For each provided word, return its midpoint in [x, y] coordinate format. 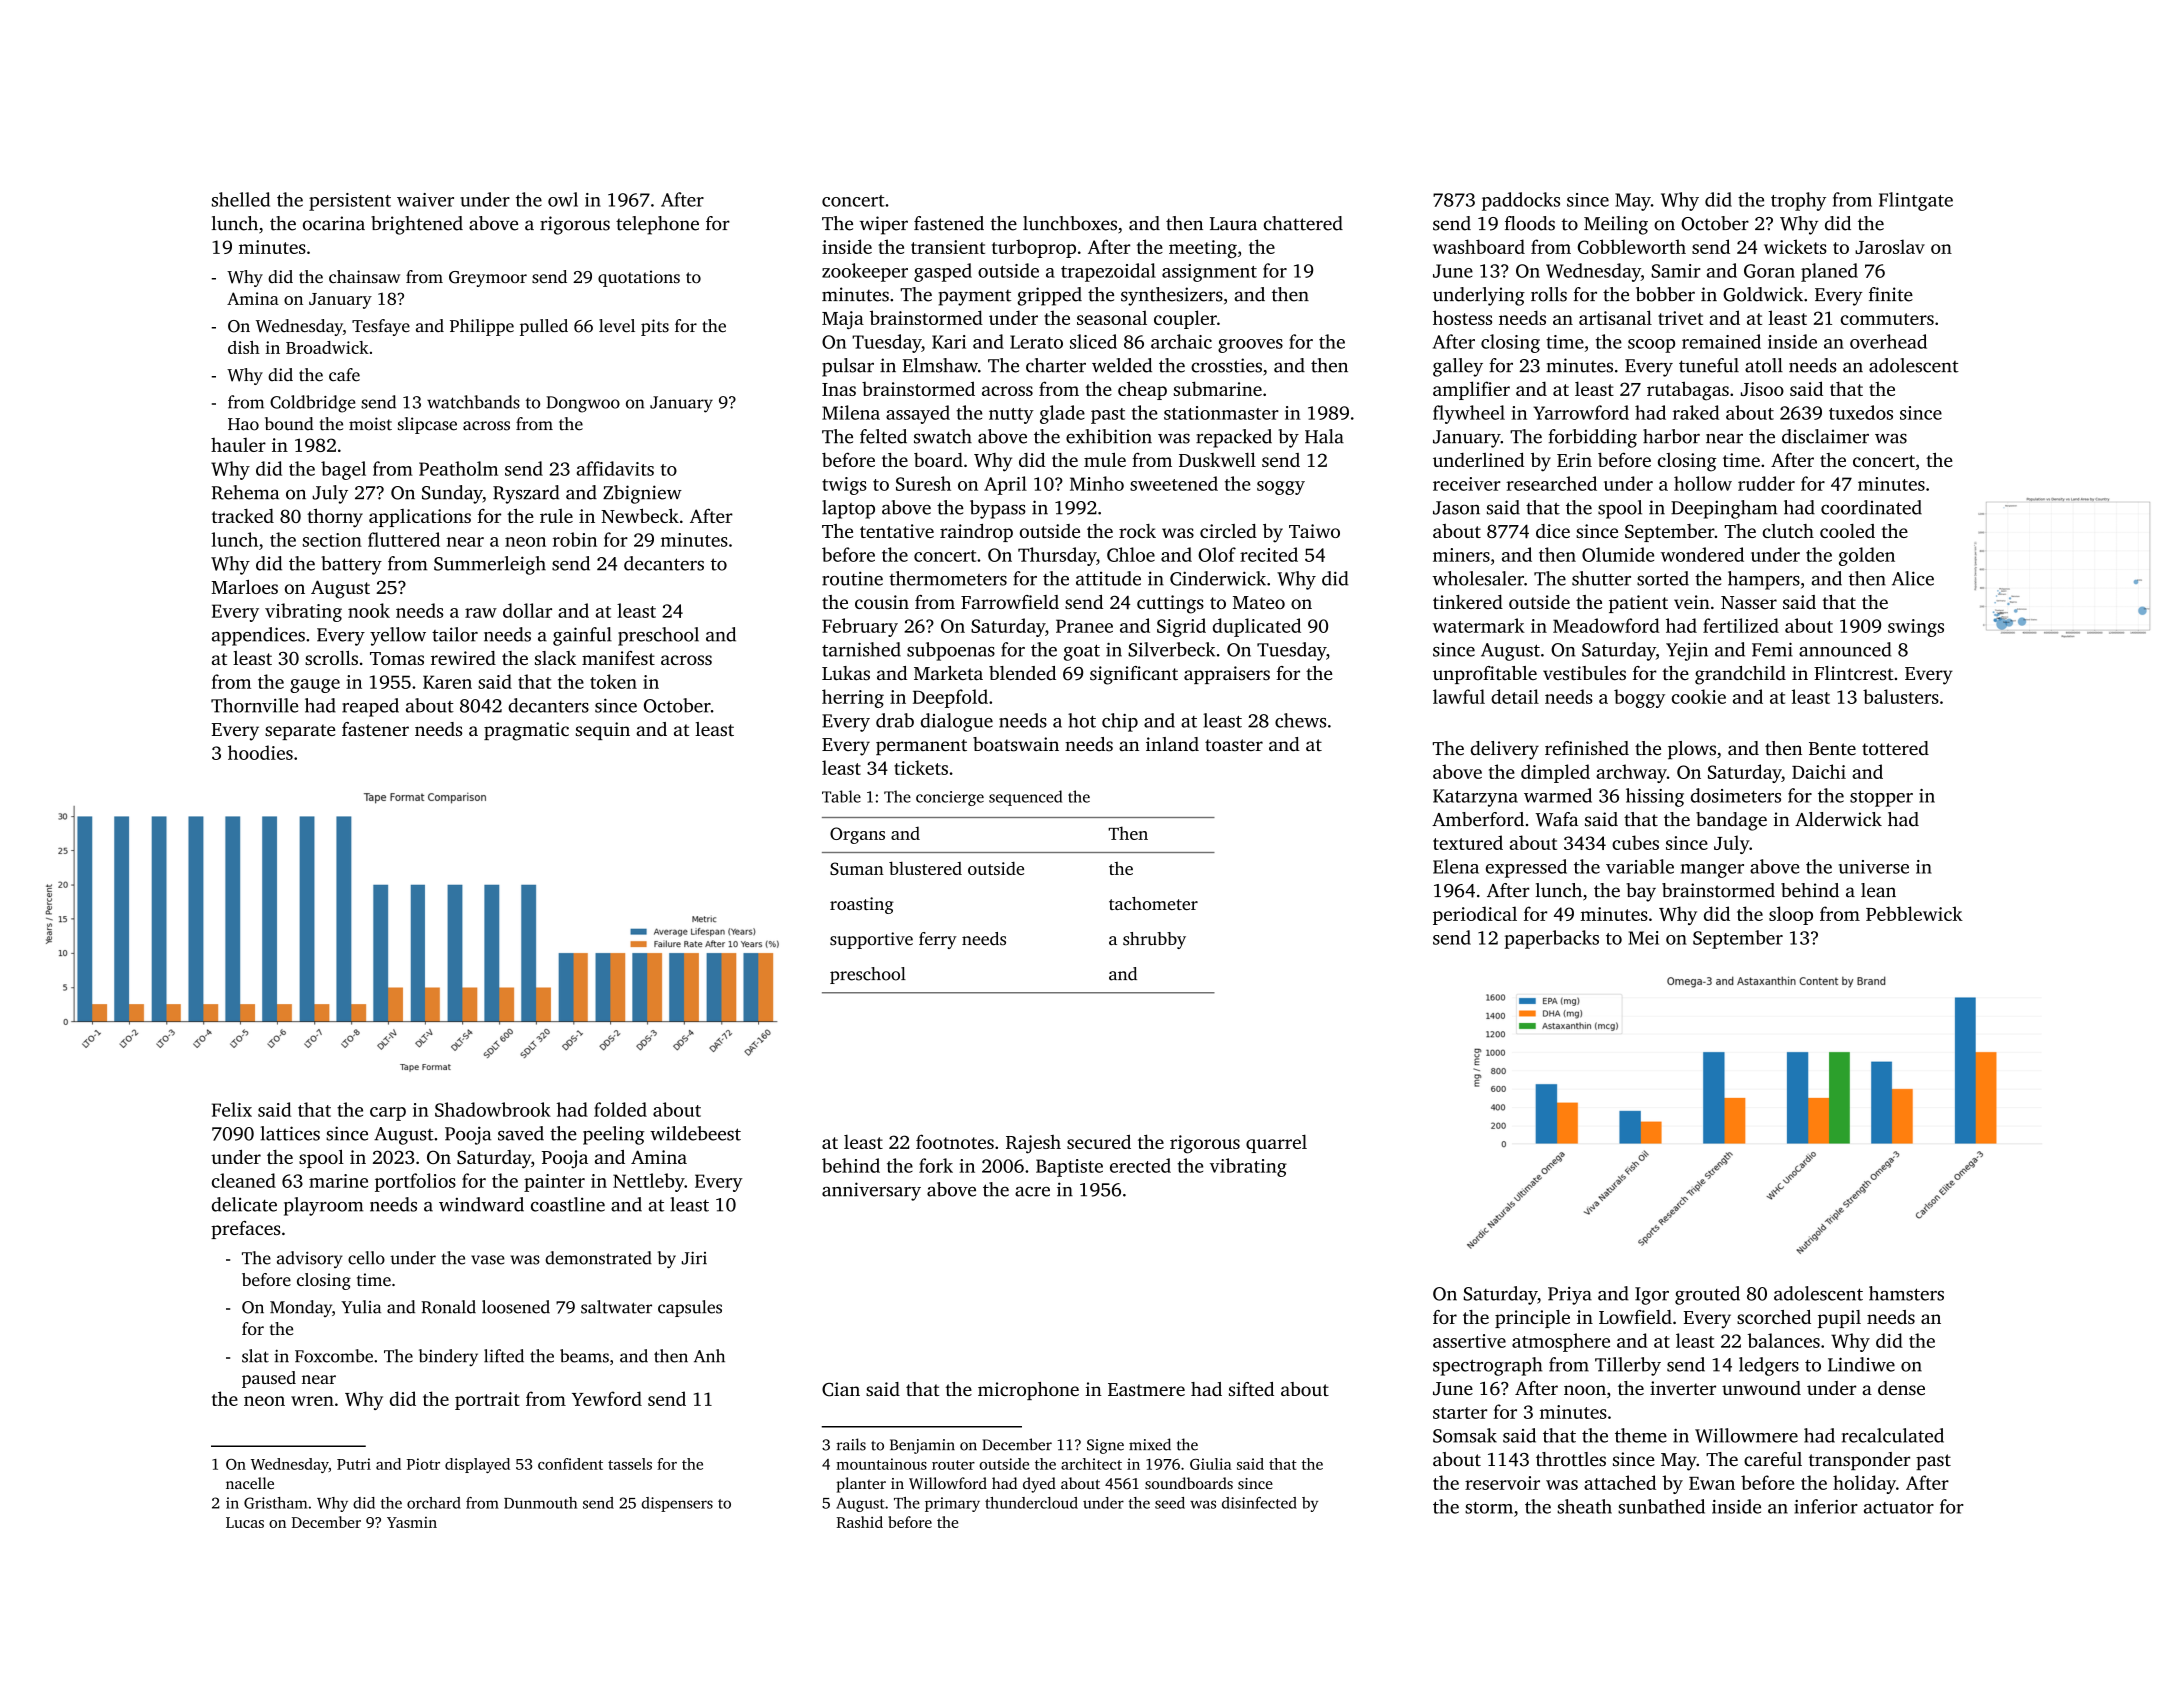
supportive [871, 940]
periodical [1475, 915]
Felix [232, 1109]
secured [1099, 1141]
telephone [657, 225]
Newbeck [640, 515]
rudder [1766, 483]
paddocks [1521, 201]
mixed [1150, 1444]
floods [1530, 223]
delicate [244, 1204]
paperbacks [1551, 939]
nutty [1011, 416]
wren [312, 1401]
